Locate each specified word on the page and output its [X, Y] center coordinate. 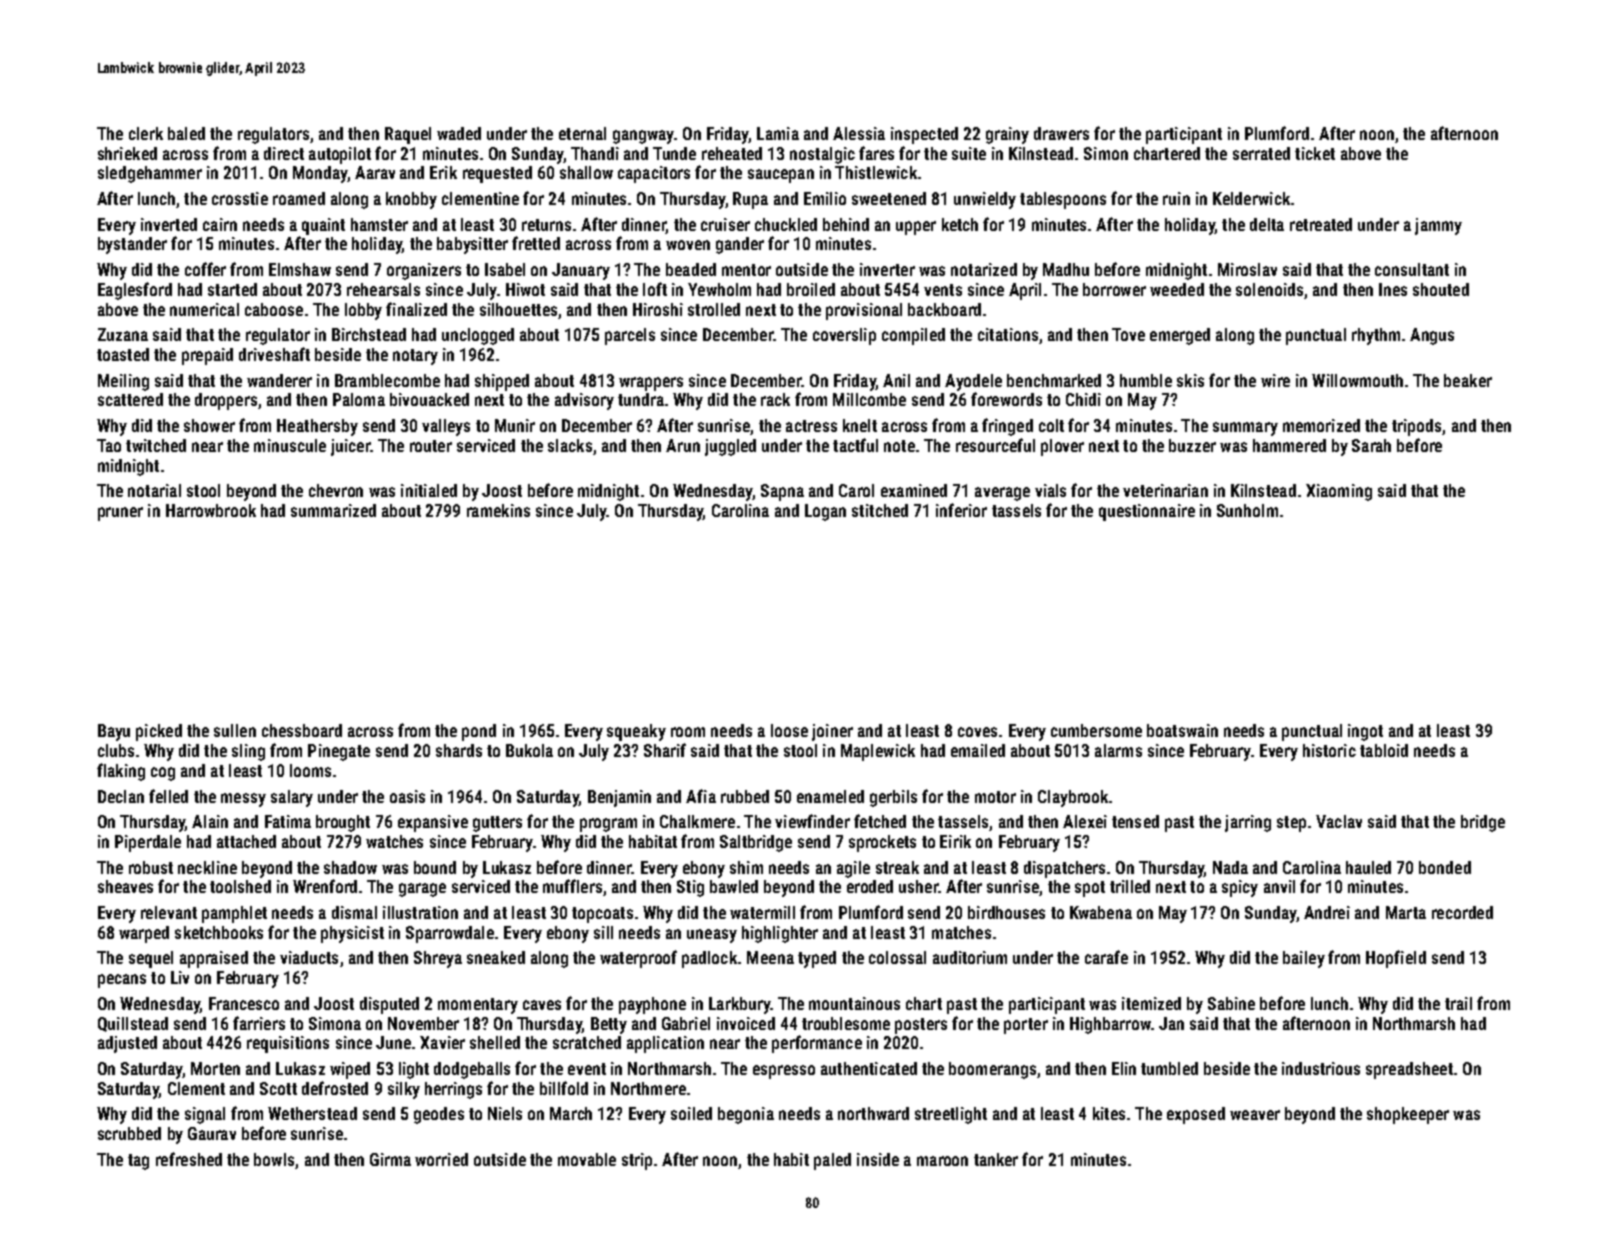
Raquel [408, 135]
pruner [120, 514]
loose [789, 730]
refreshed [189, 1159]
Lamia [778, 133]
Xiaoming [1339, 492]
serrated [1261, 153]
